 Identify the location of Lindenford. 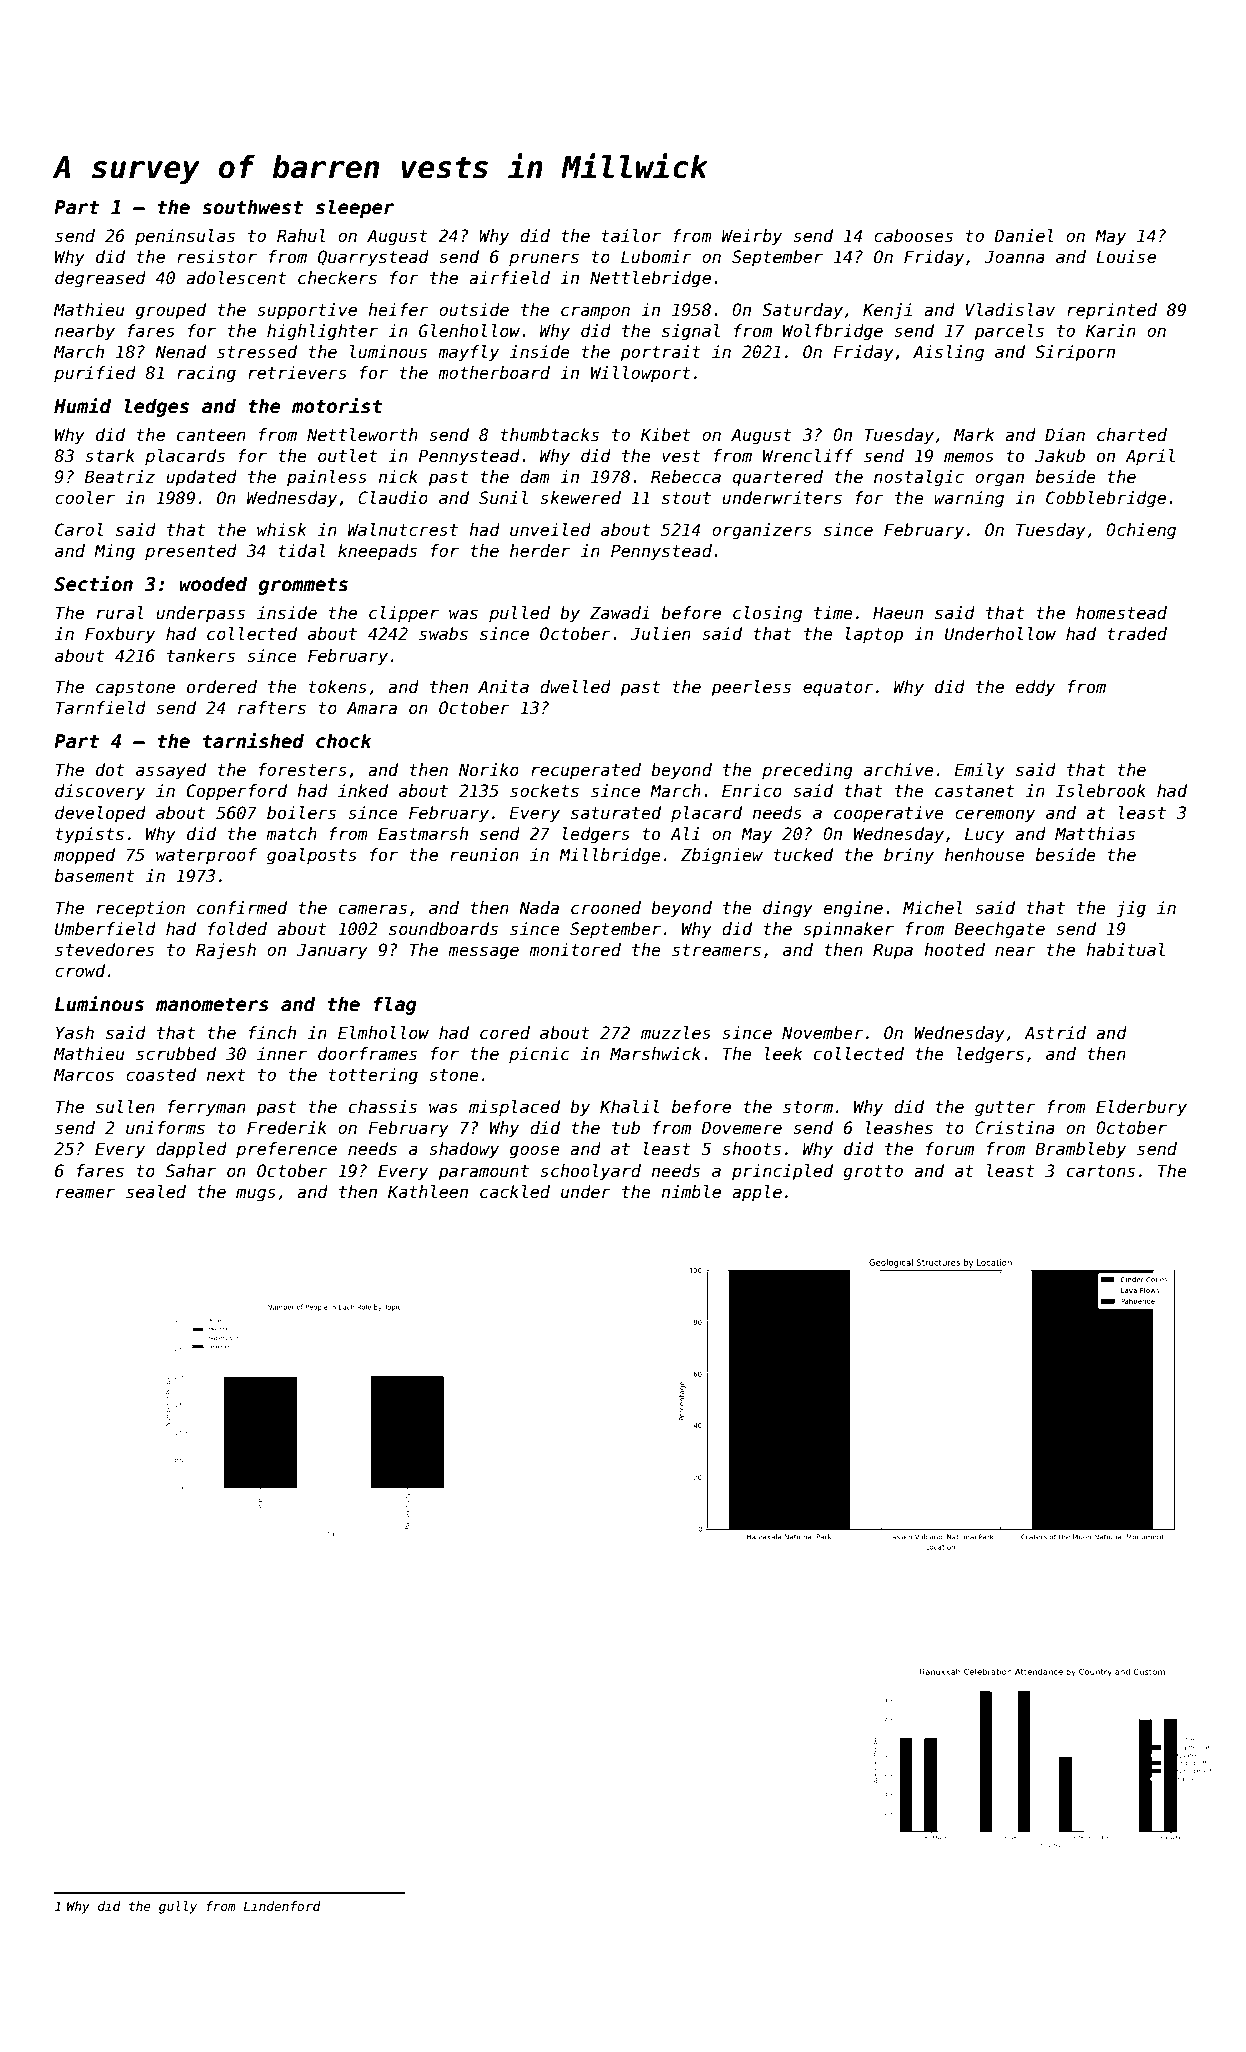
(282, 1906).
